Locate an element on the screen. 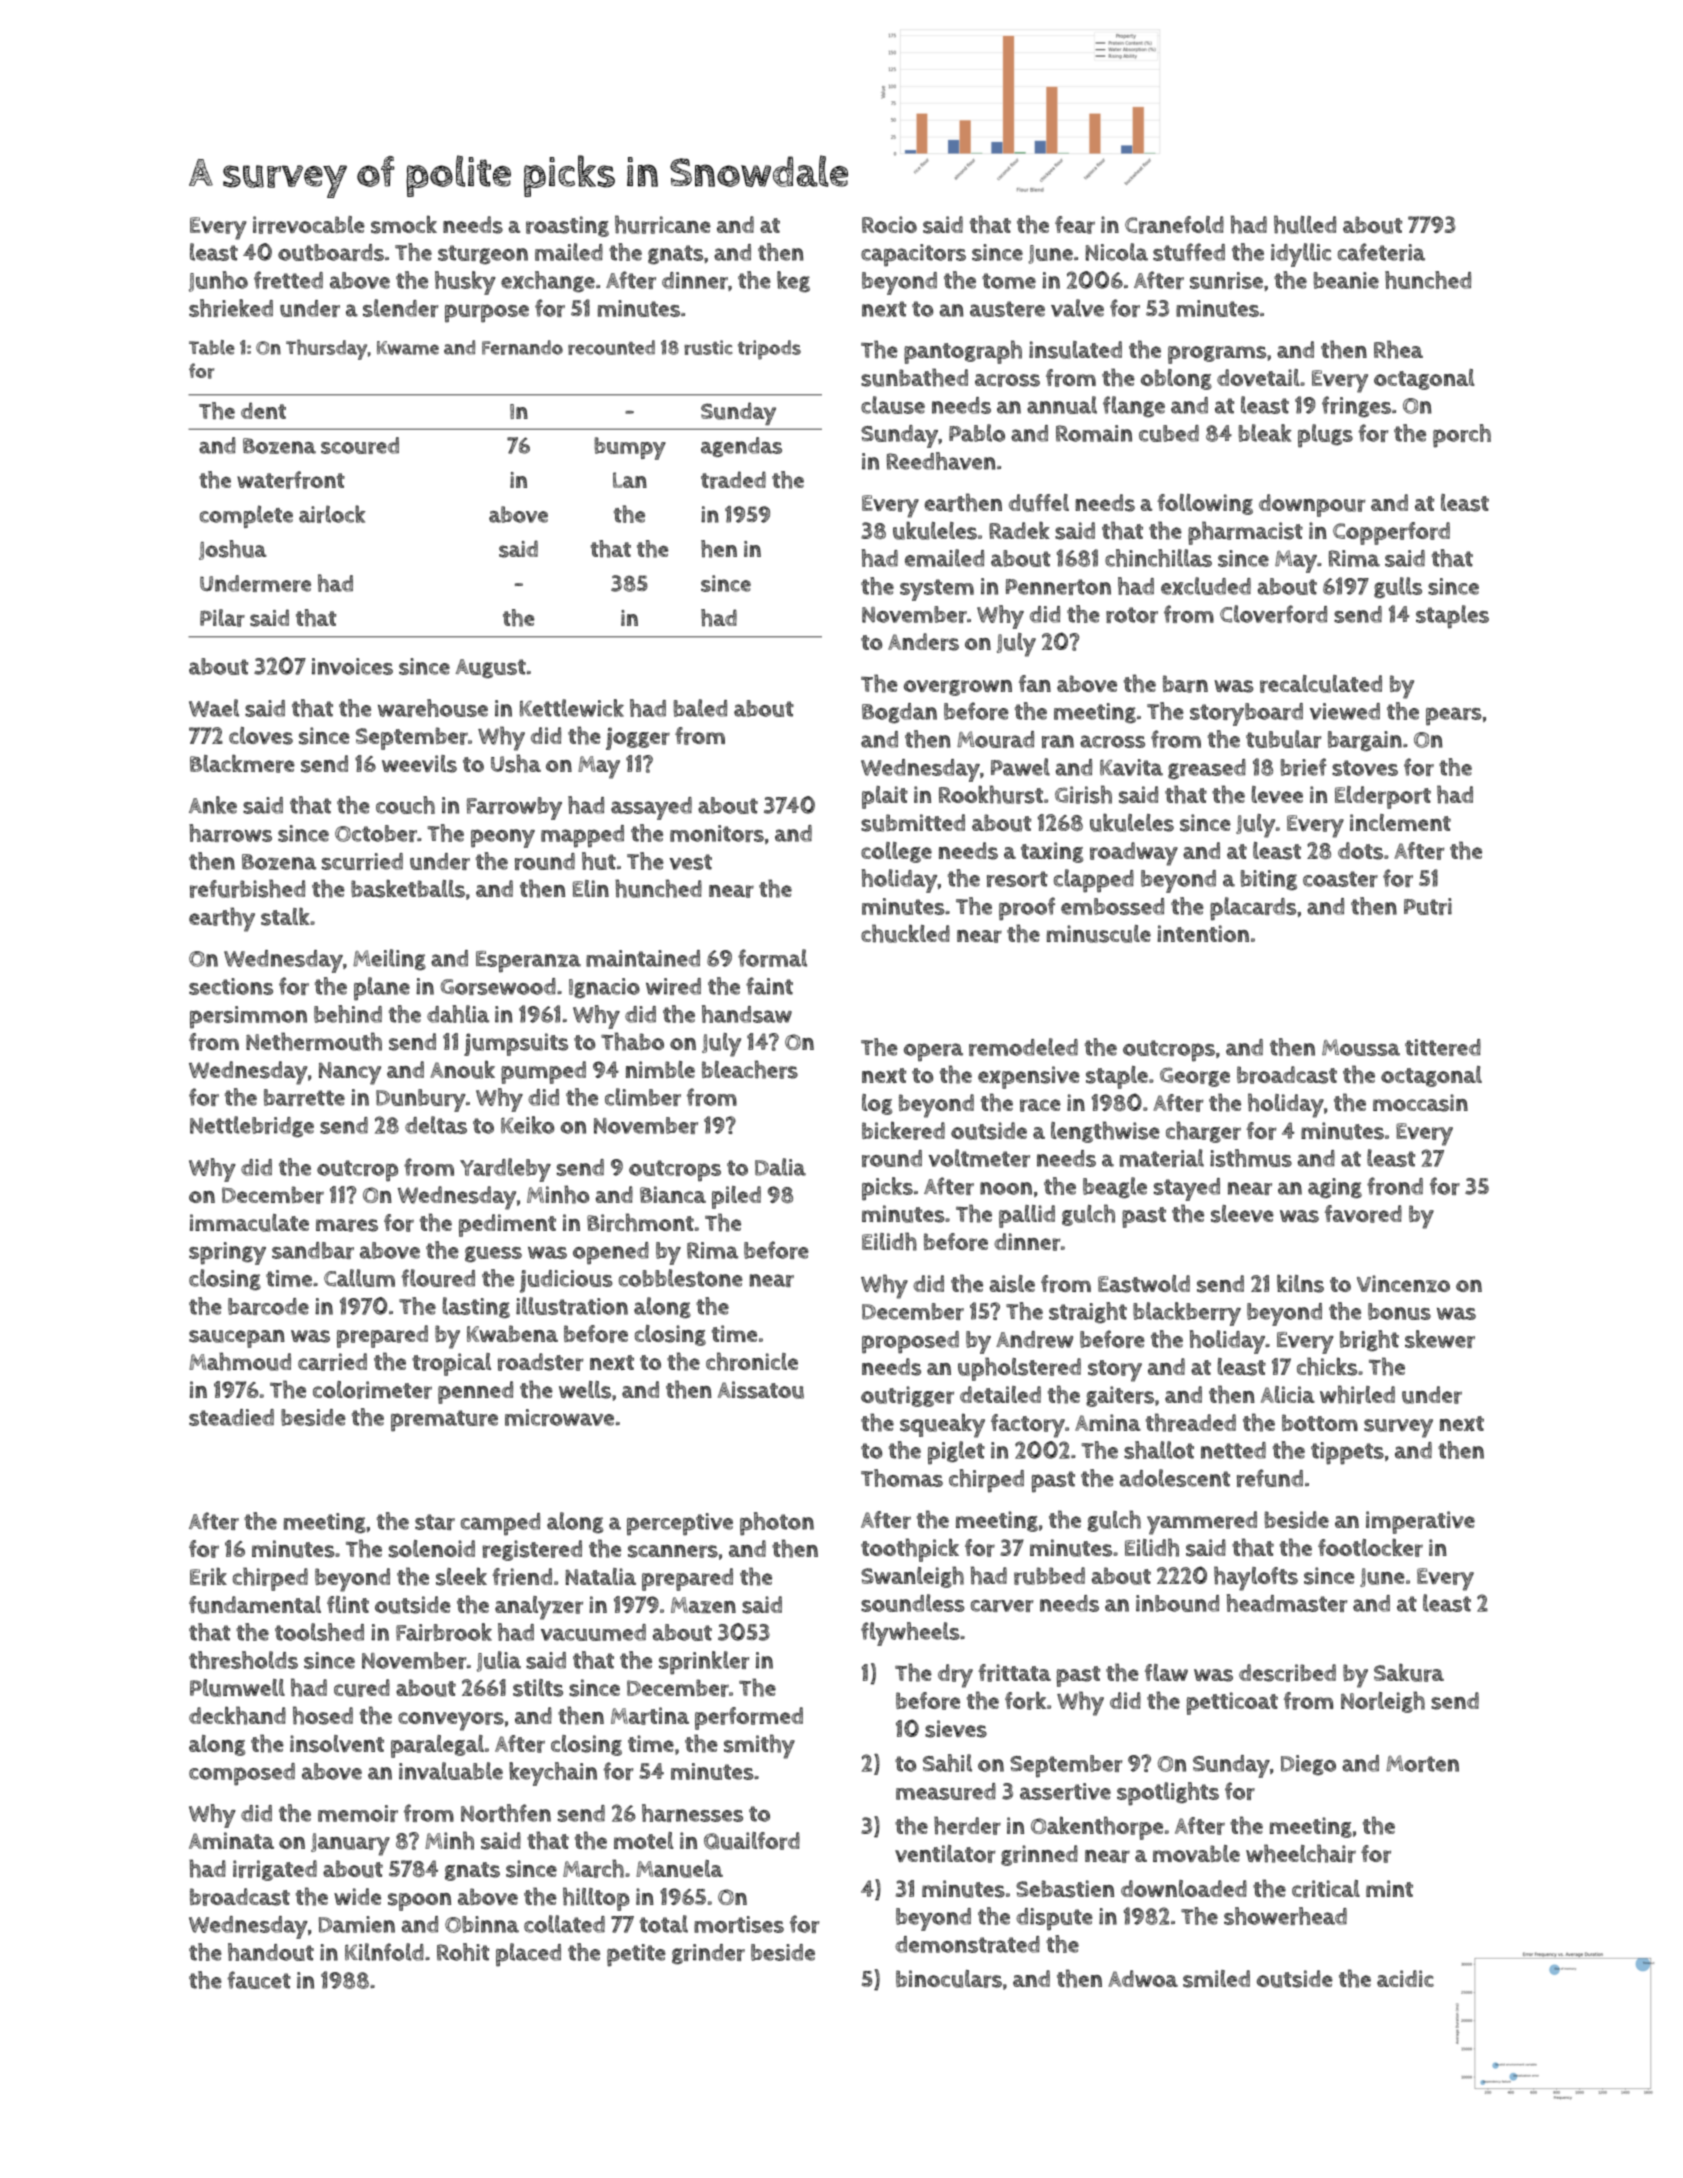 The height and width of the screenshot is (2178, 1683). mint is located at coordinates (1389, 1888).
